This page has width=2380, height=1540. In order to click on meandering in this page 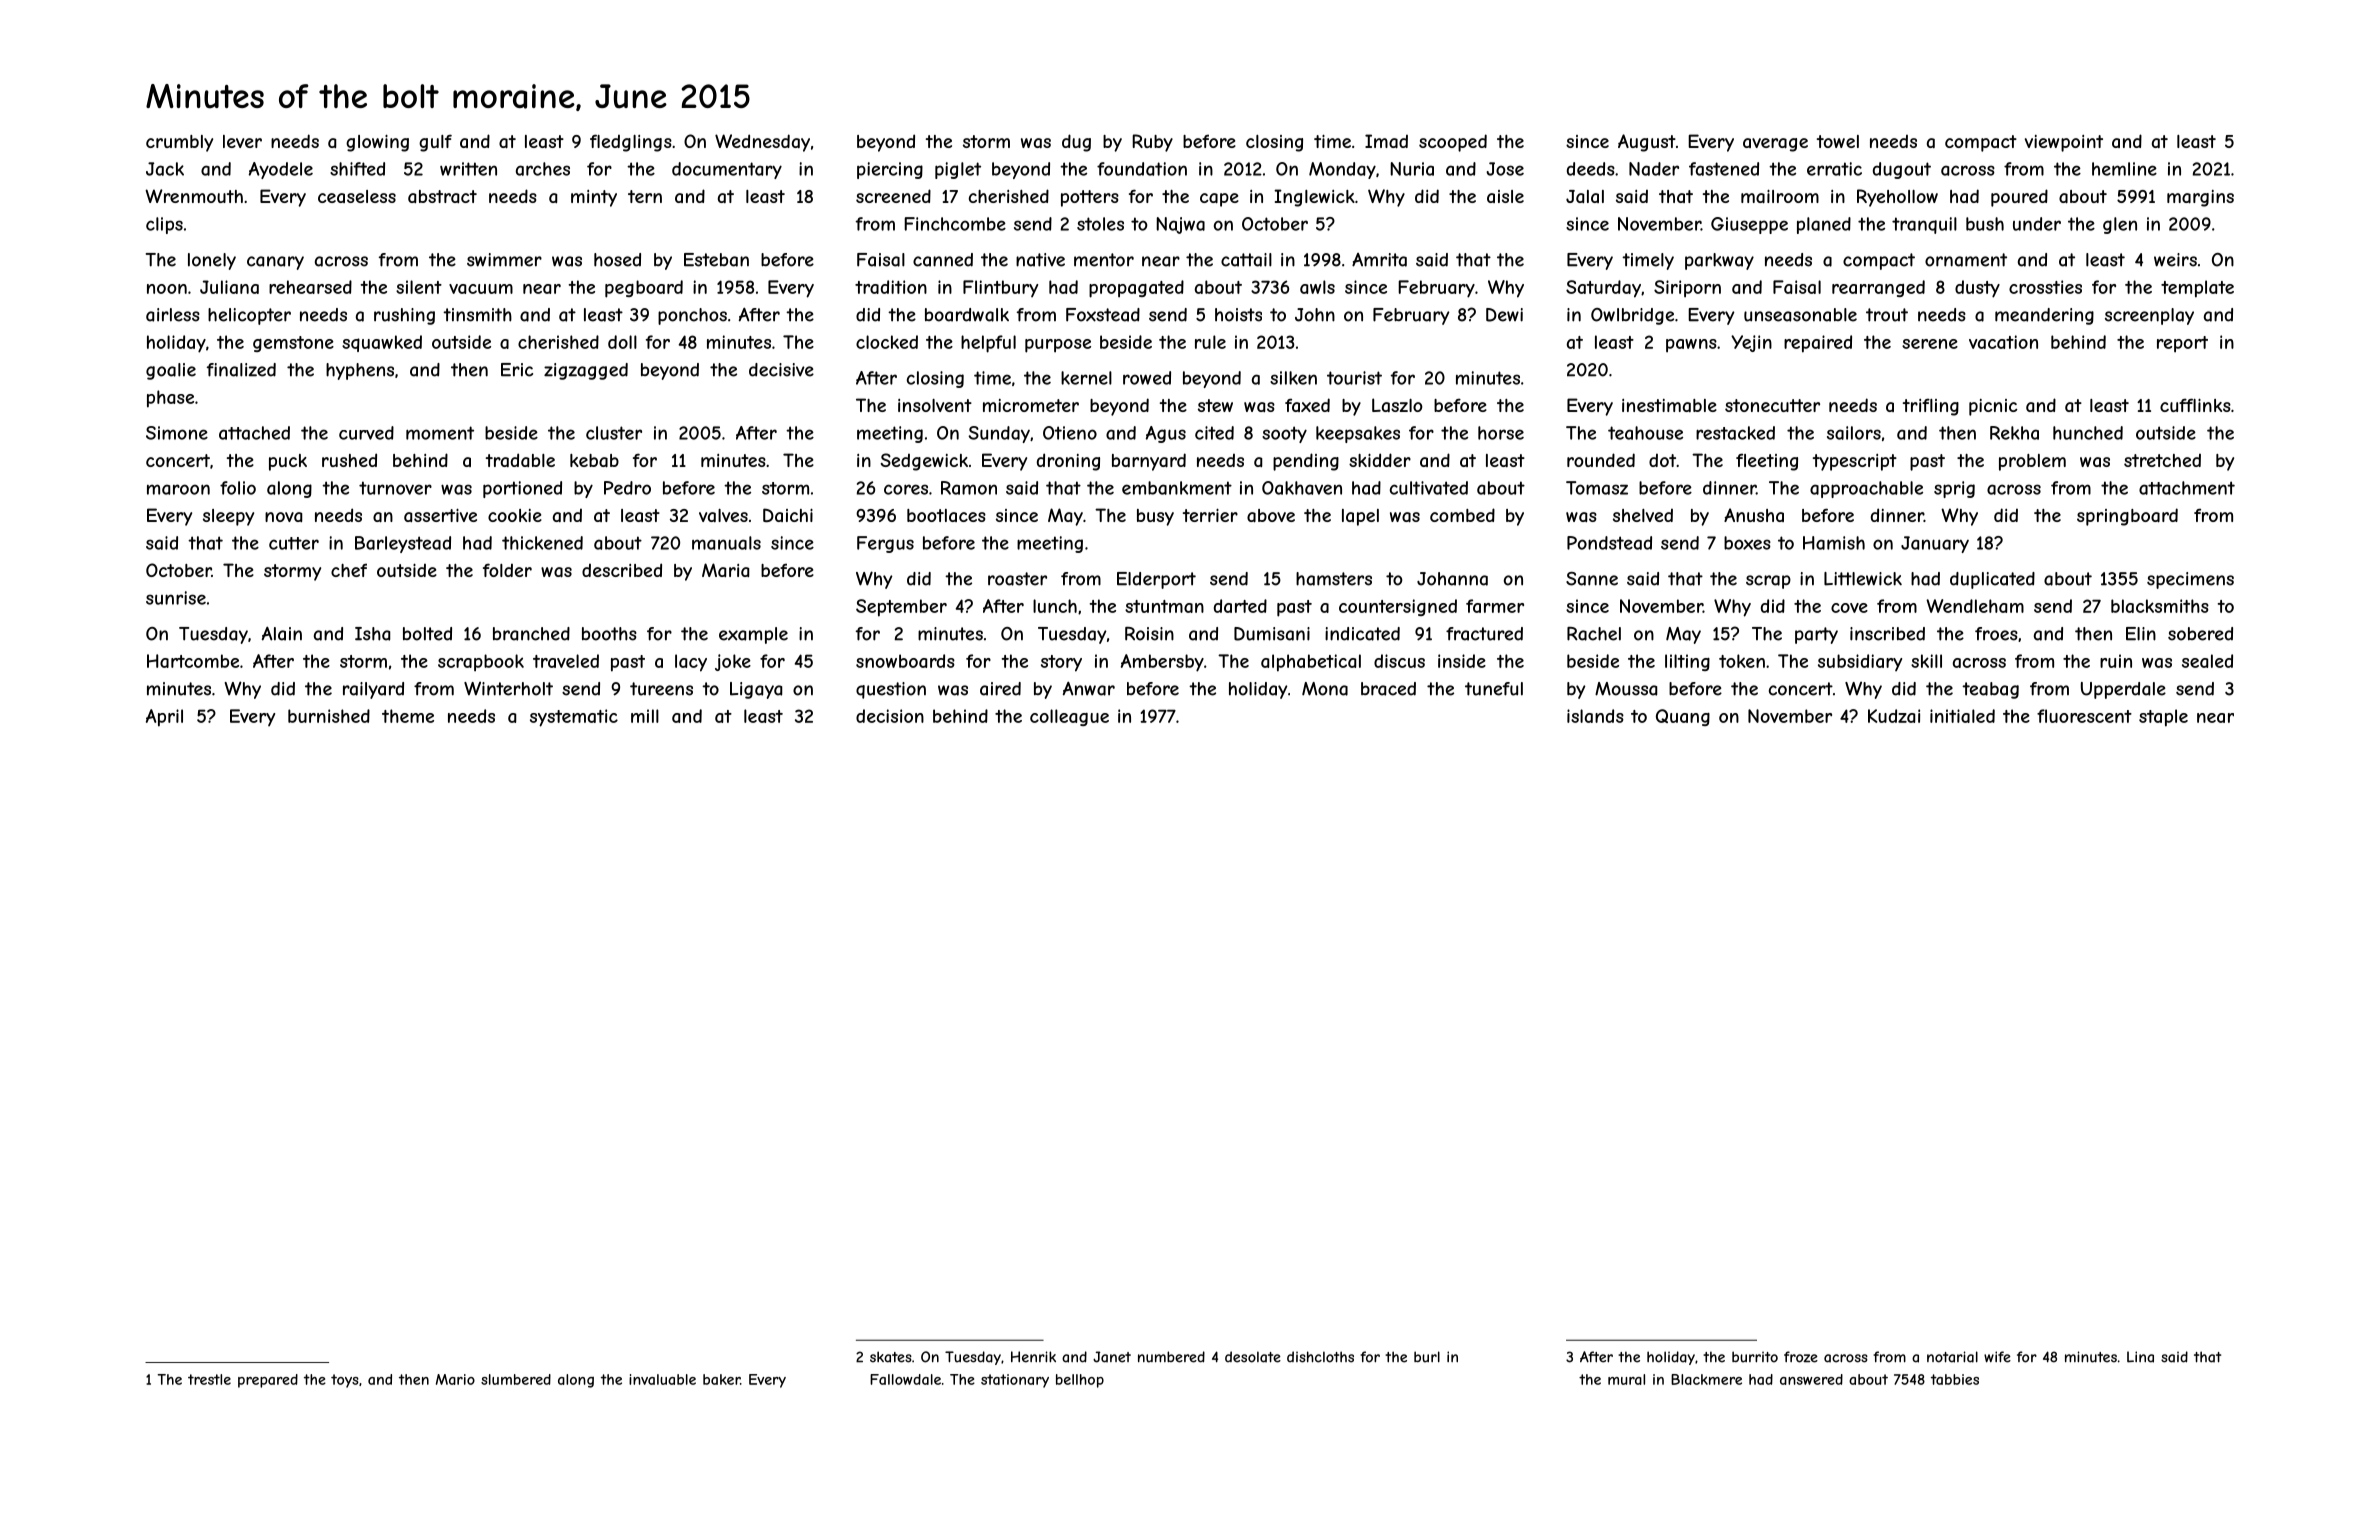, I will do `click(2044, 316)`.
